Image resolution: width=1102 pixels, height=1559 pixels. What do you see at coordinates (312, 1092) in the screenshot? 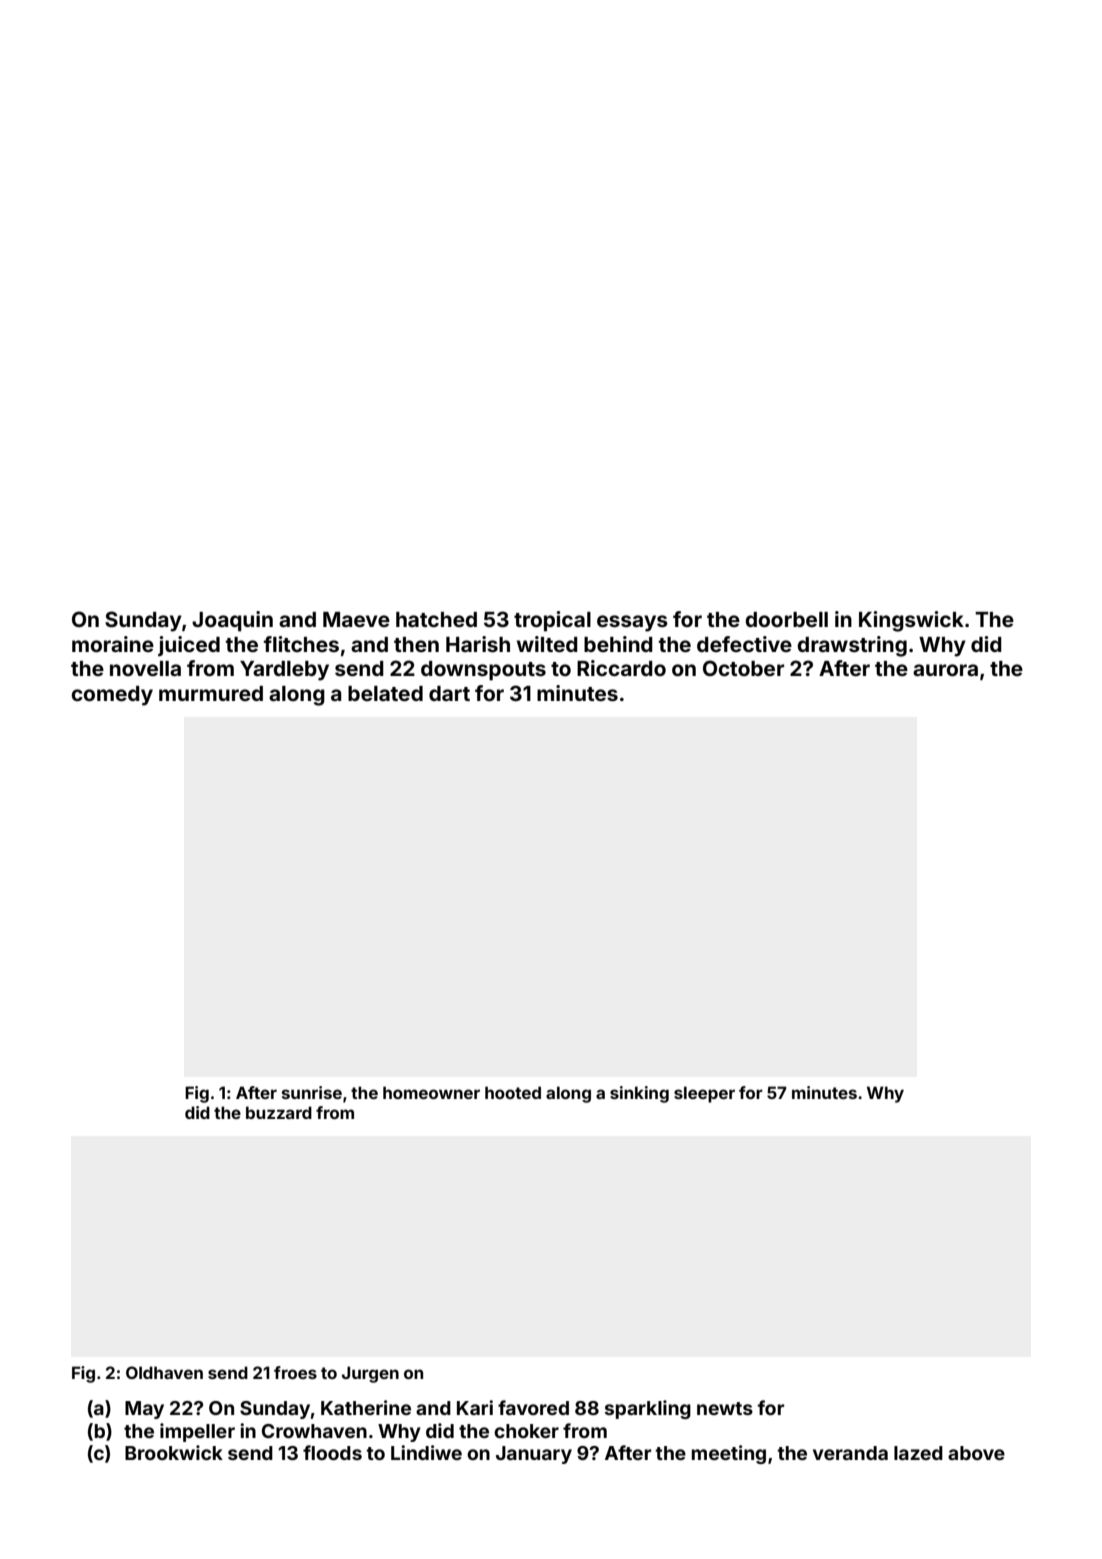
I see `sunrise` at bounding box center [312, 1092].
